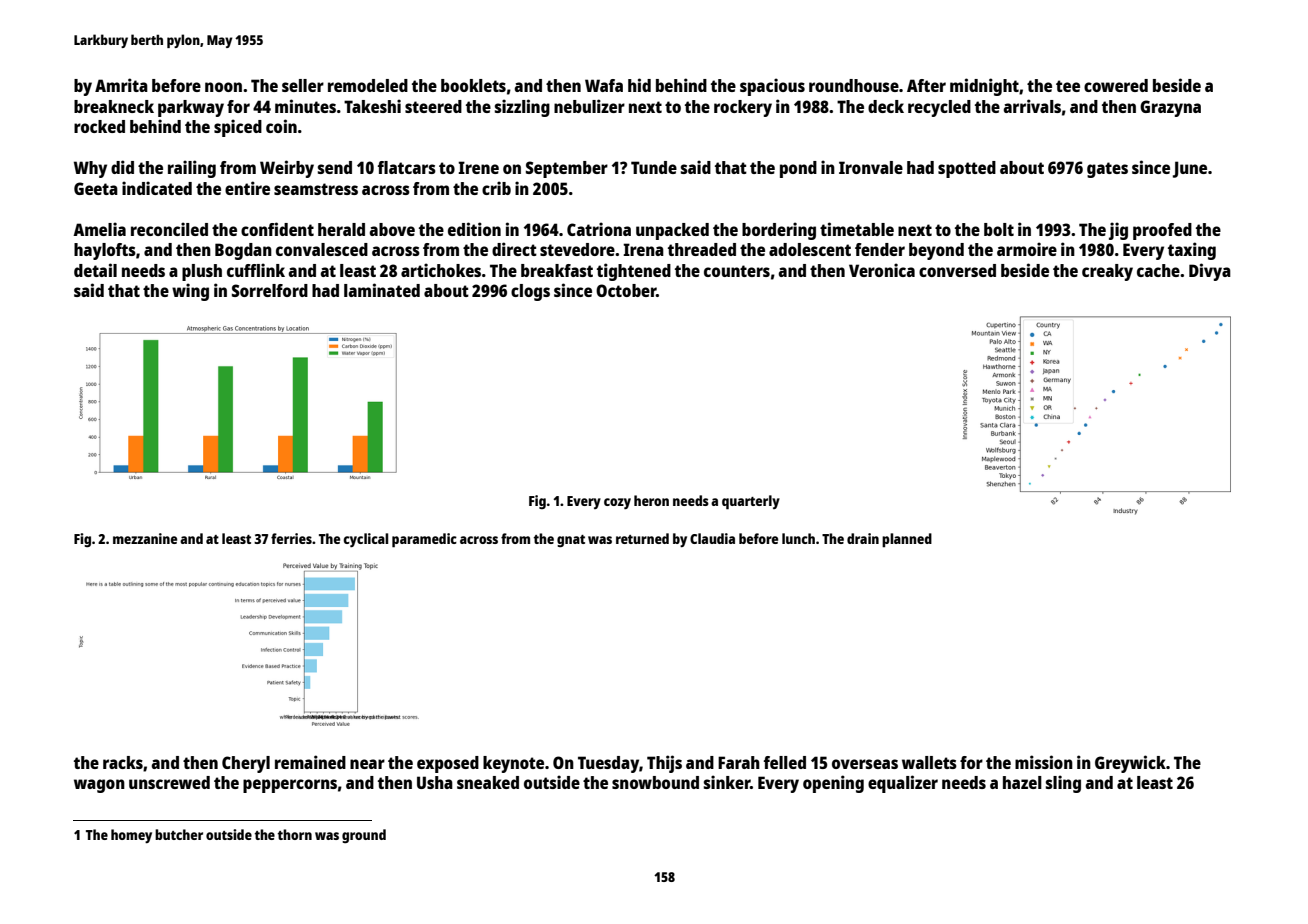 The width and height of the screenshot is (1308, 924). Describe the element at coordinates (907, 540) in the screenshot. I see `planned` at that location.
